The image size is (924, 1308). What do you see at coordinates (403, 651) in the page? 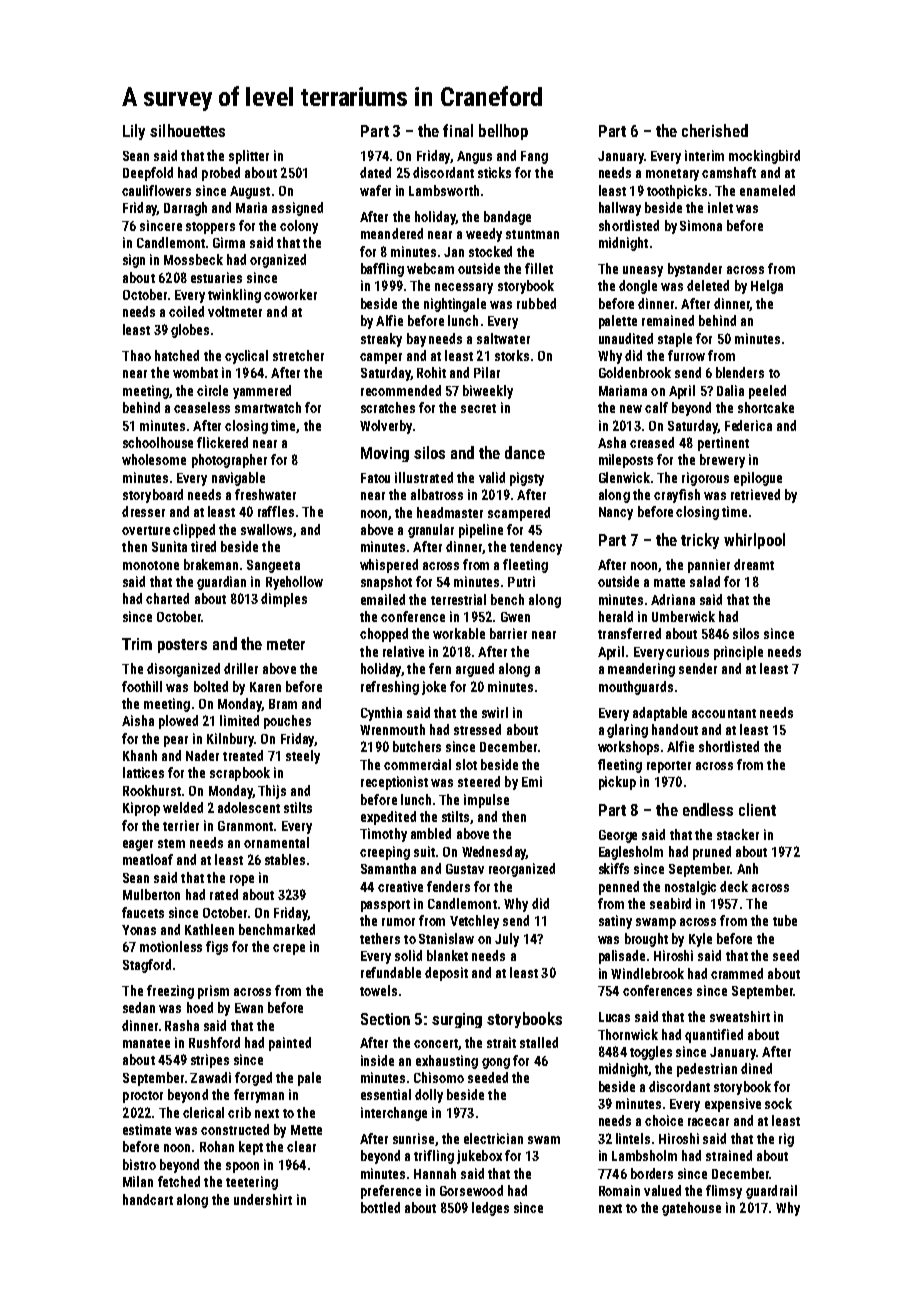
I see `relative` at bounding box center [403, 651].
